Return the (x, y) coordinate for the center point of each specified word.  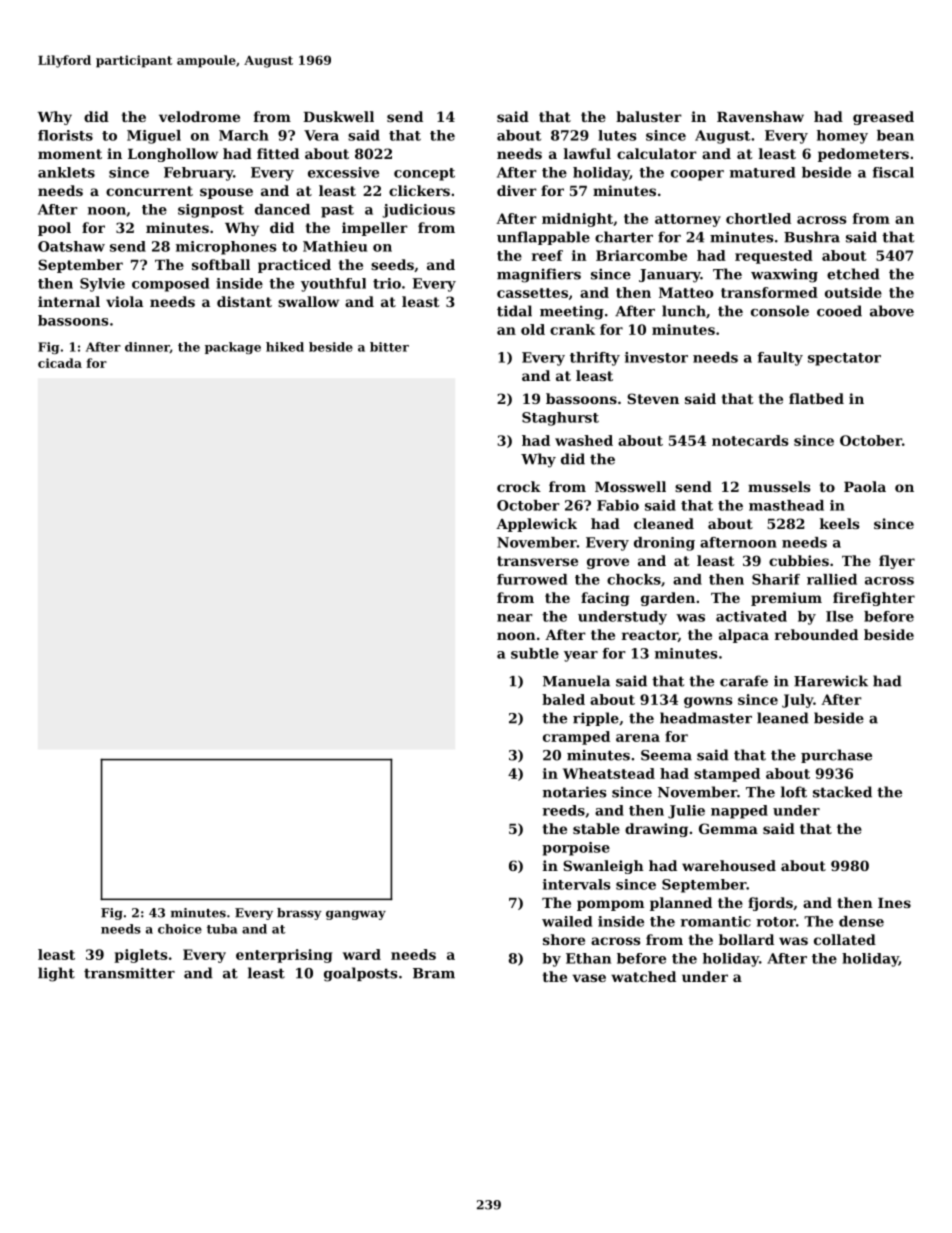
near (515, 618)
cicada (60, 363)
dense (861, 921)
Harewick (831, 681)
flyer (897, 562)
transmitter (129, 973)
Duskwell (338, 116)
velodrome (199, 116)
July (797, 701)
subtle (535, 653)
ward (362, 954)
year (581, 656)
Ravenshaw (760, 116)
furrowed (532, 579)
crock (519, 486)
